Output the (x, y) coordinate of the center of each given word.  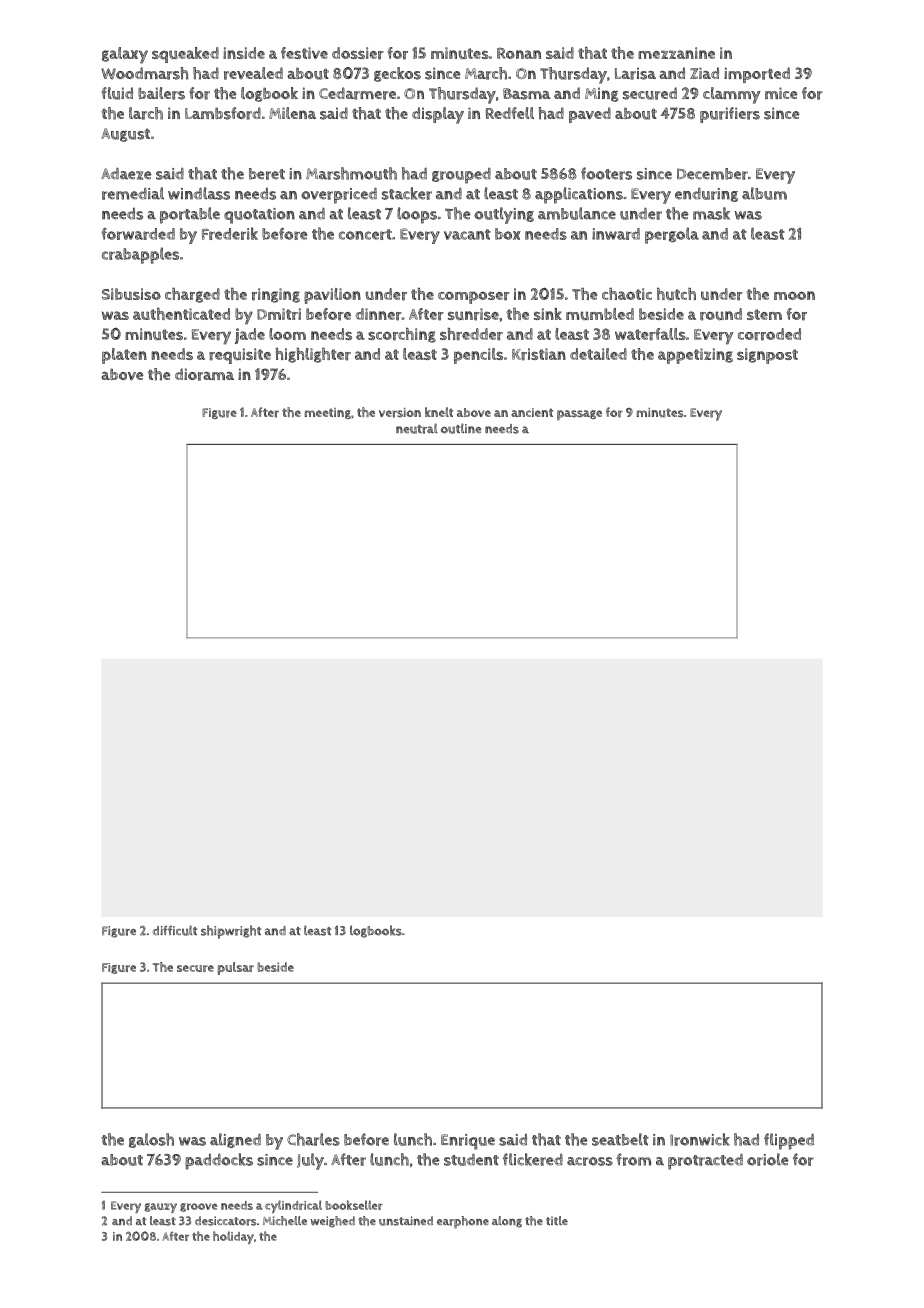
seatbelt (620, 1139)
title (557, 1220)
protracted (705, 1162)
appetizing (695, 356)
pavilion (332, 296)
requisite (240, 356)
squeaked (185, 55)
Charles (313, 1139)
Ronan (519, 53)
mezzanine (676, 53)
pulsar (235, 968)
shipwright (231, 932)
